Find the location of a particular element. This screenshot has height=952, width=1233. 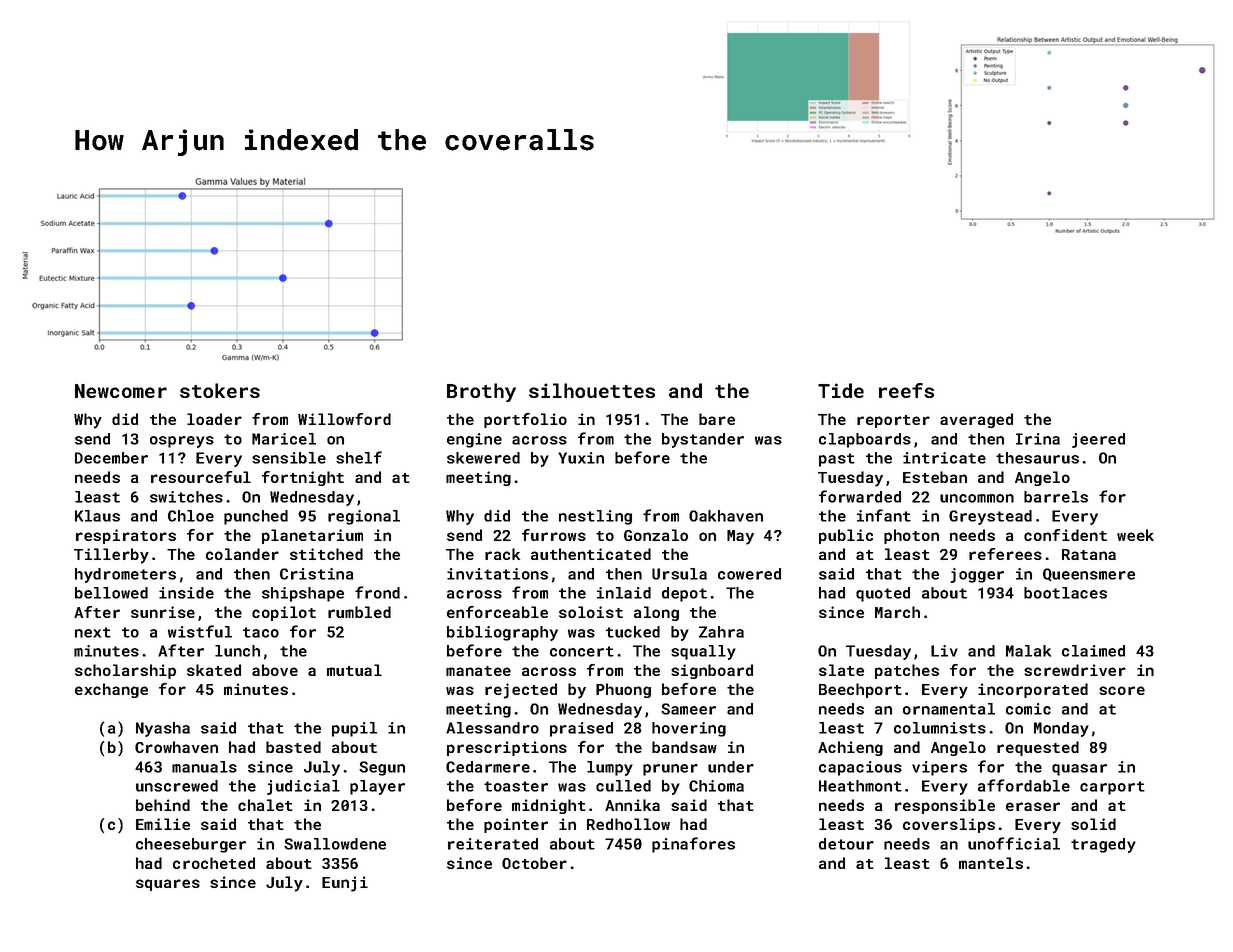

rejected is located at coordinates (521, 691).
